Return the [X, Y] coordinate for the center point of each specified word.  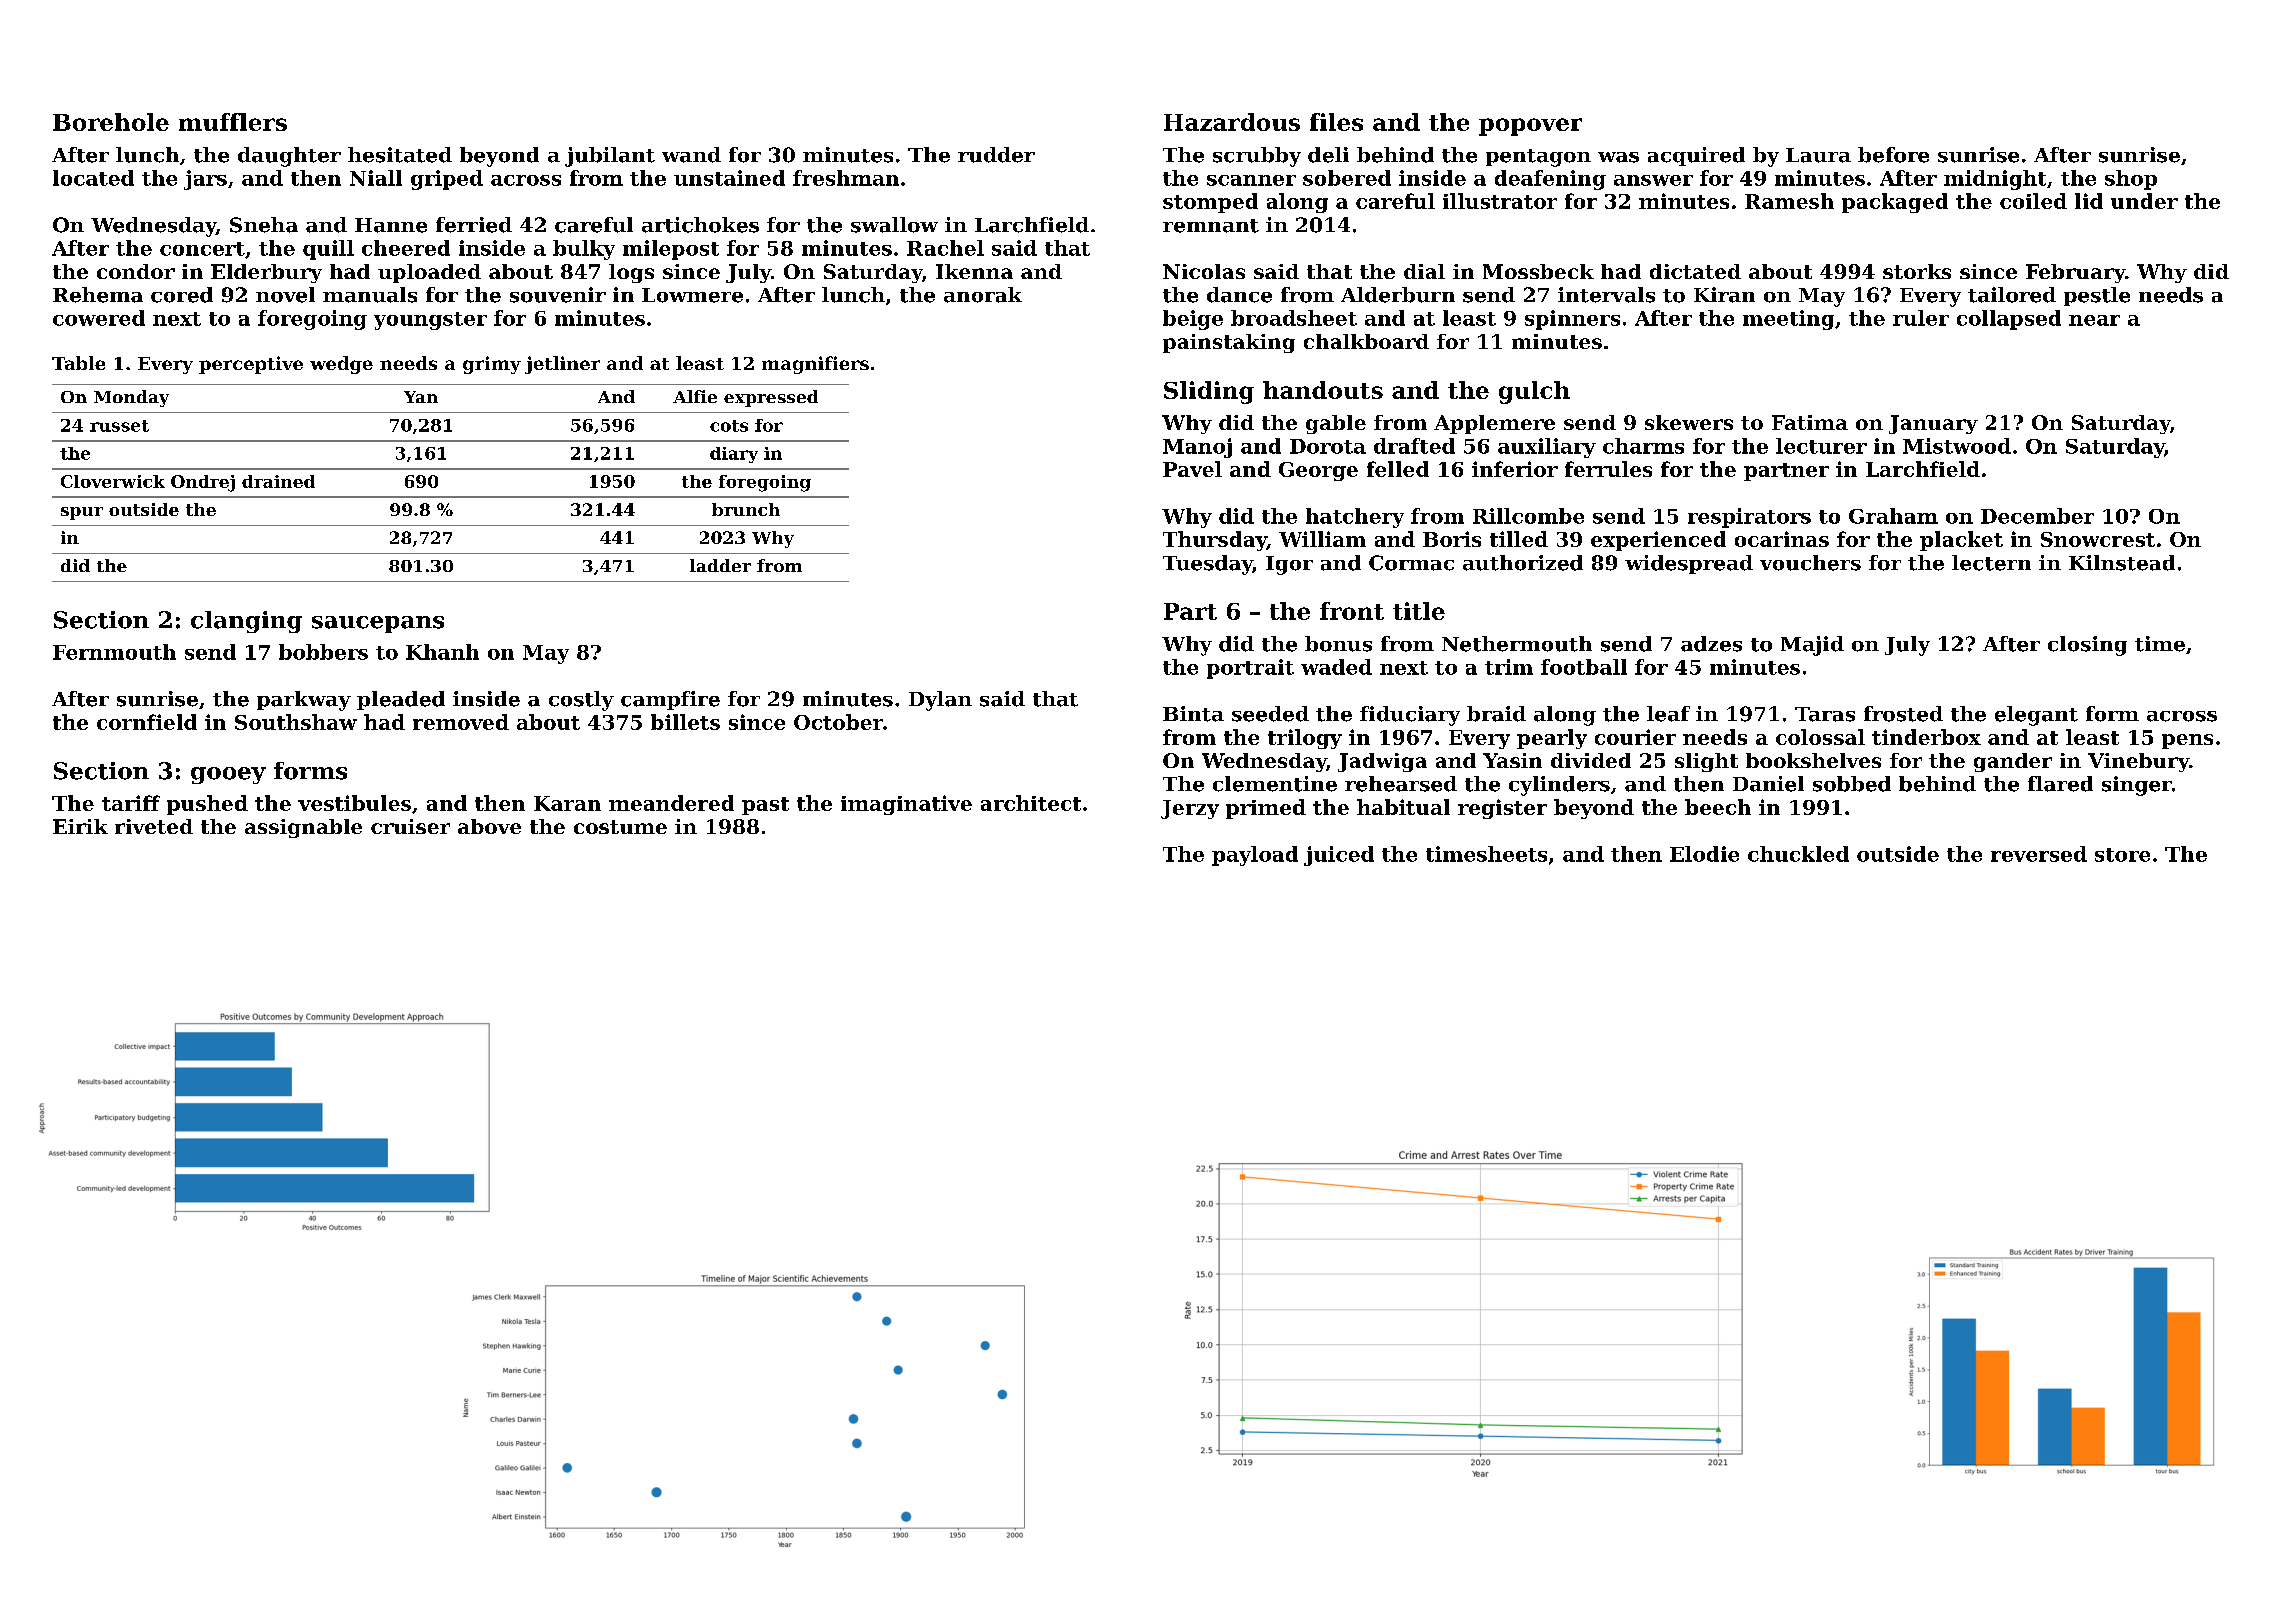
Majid [1812, 646]
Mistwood [1957, 446]
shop [2131, 180]
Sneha [264, 225]
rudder [996, 155]
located [93, 178]
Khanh [442, 652]
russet [119, 426]
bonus [1338, 644]
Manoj [1197, 448]
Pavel [1192, 469]
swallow [894, 225]
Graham [1893, 516]
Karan [567, 803]
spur [82, 513]
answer [1653, 180]
